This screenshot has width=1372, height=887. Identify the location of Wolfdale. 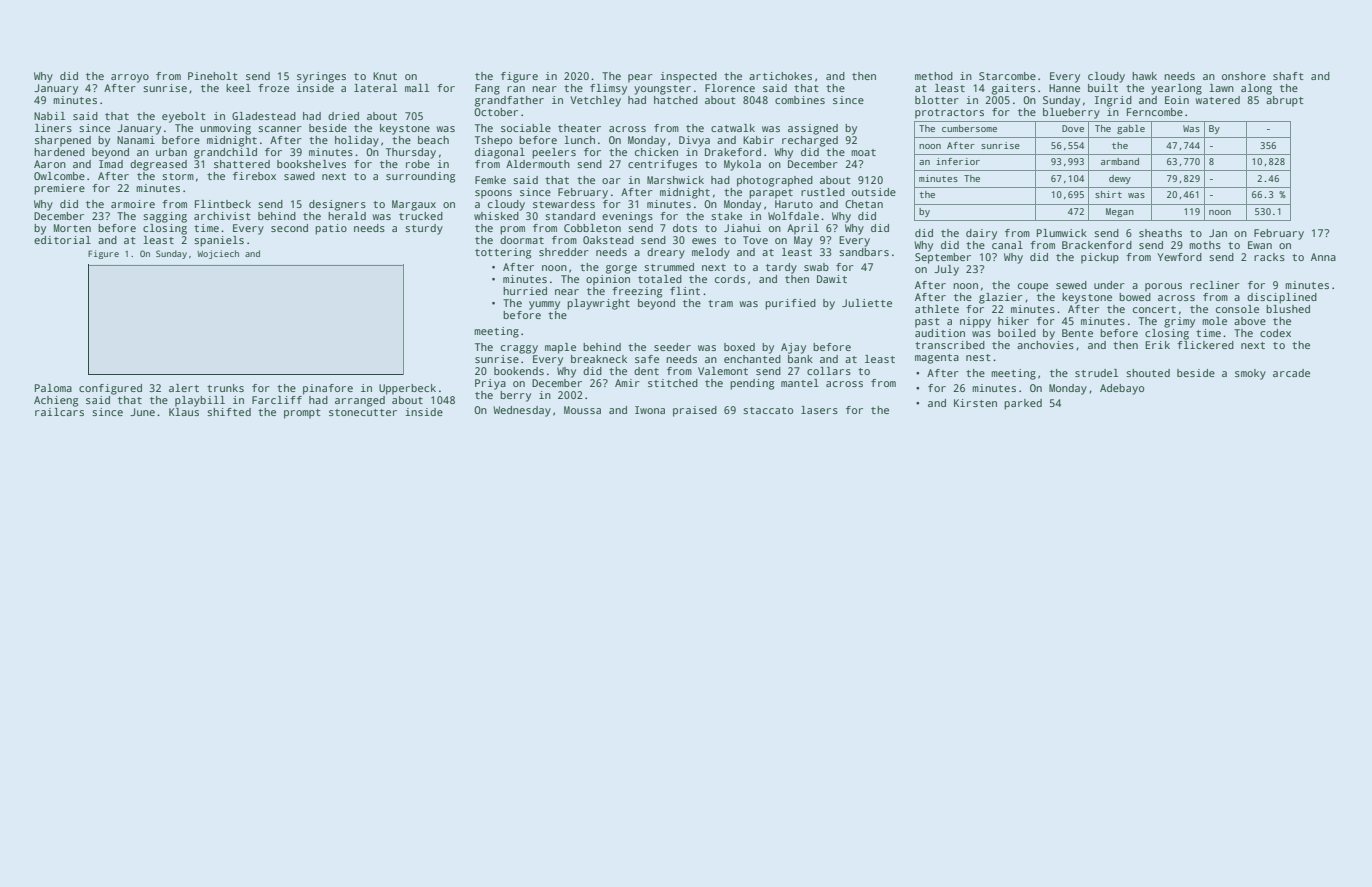
(793, 216).
